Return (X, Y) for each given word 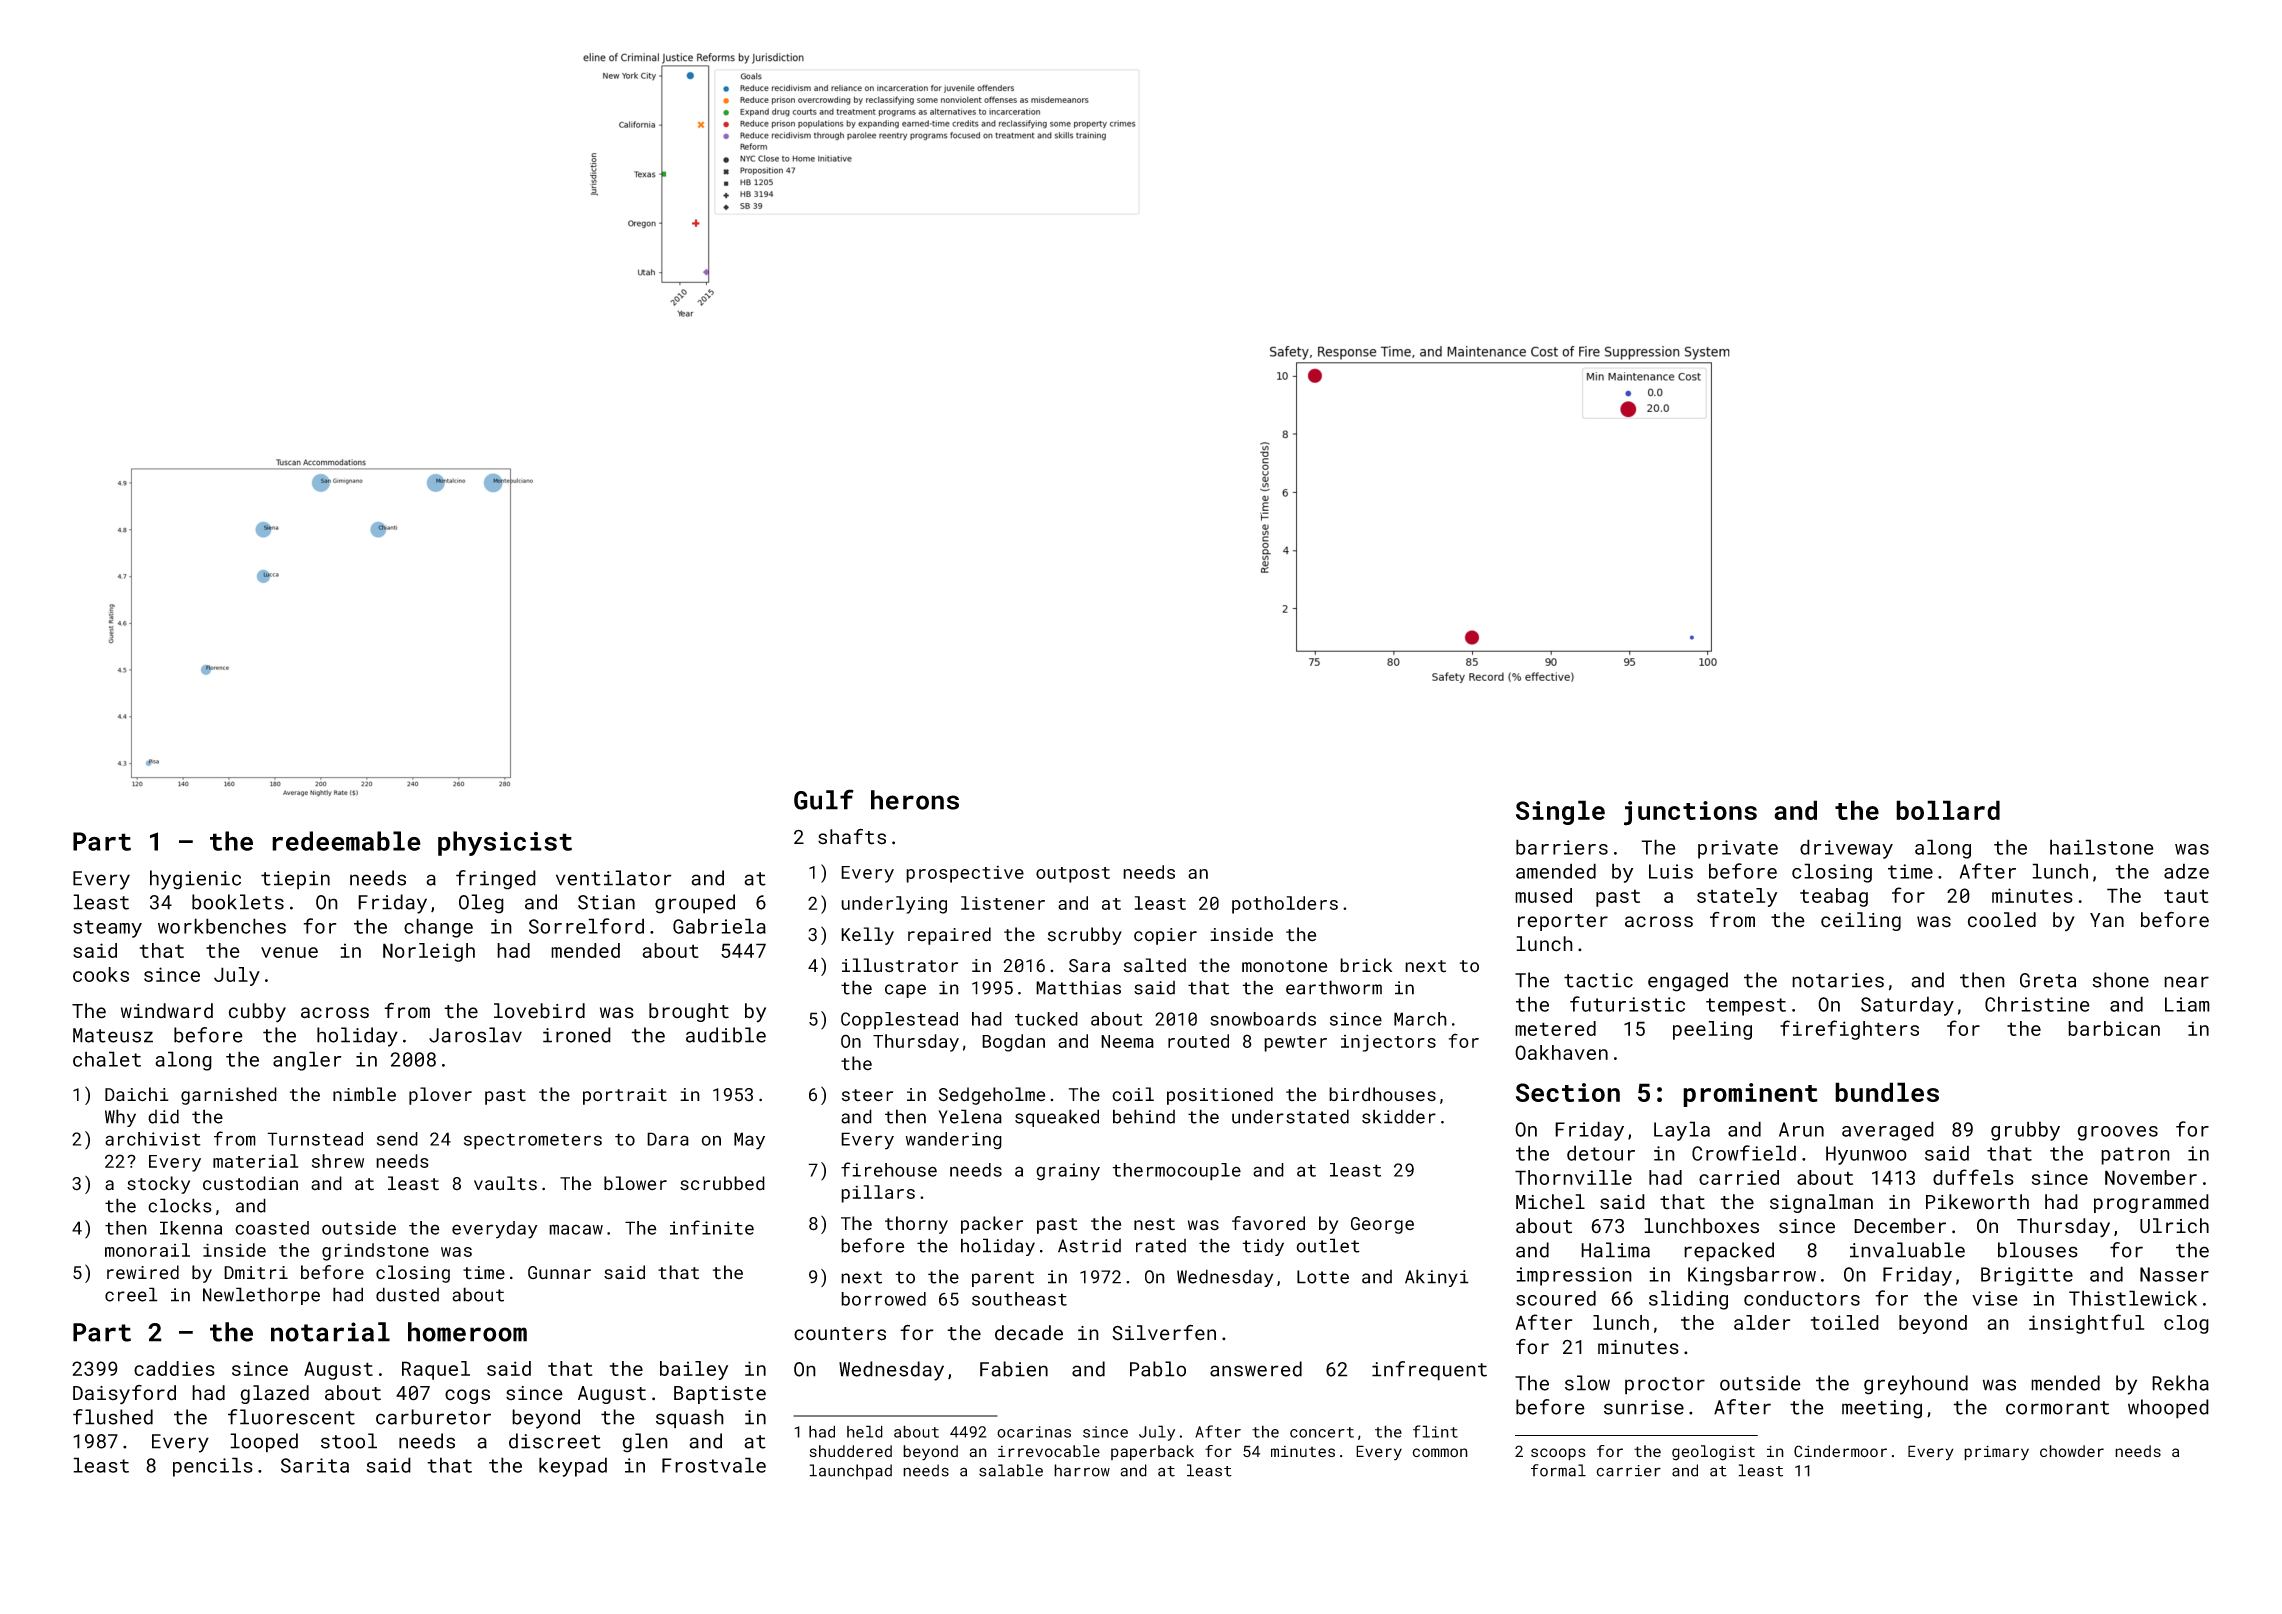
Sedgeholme (992, 1096)
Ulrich (2174, 1226)
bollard (1948, 810)
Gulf (824, 799)
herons (915, 800)
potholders (1285, 905)
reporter (1563, 922)
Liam (2187, 1004)
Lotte (1323, 1277)
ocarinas (1034, 1432)
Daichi (137, 1094)
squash (690, 1419)
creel (131, 1294)
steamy (107, 929)
